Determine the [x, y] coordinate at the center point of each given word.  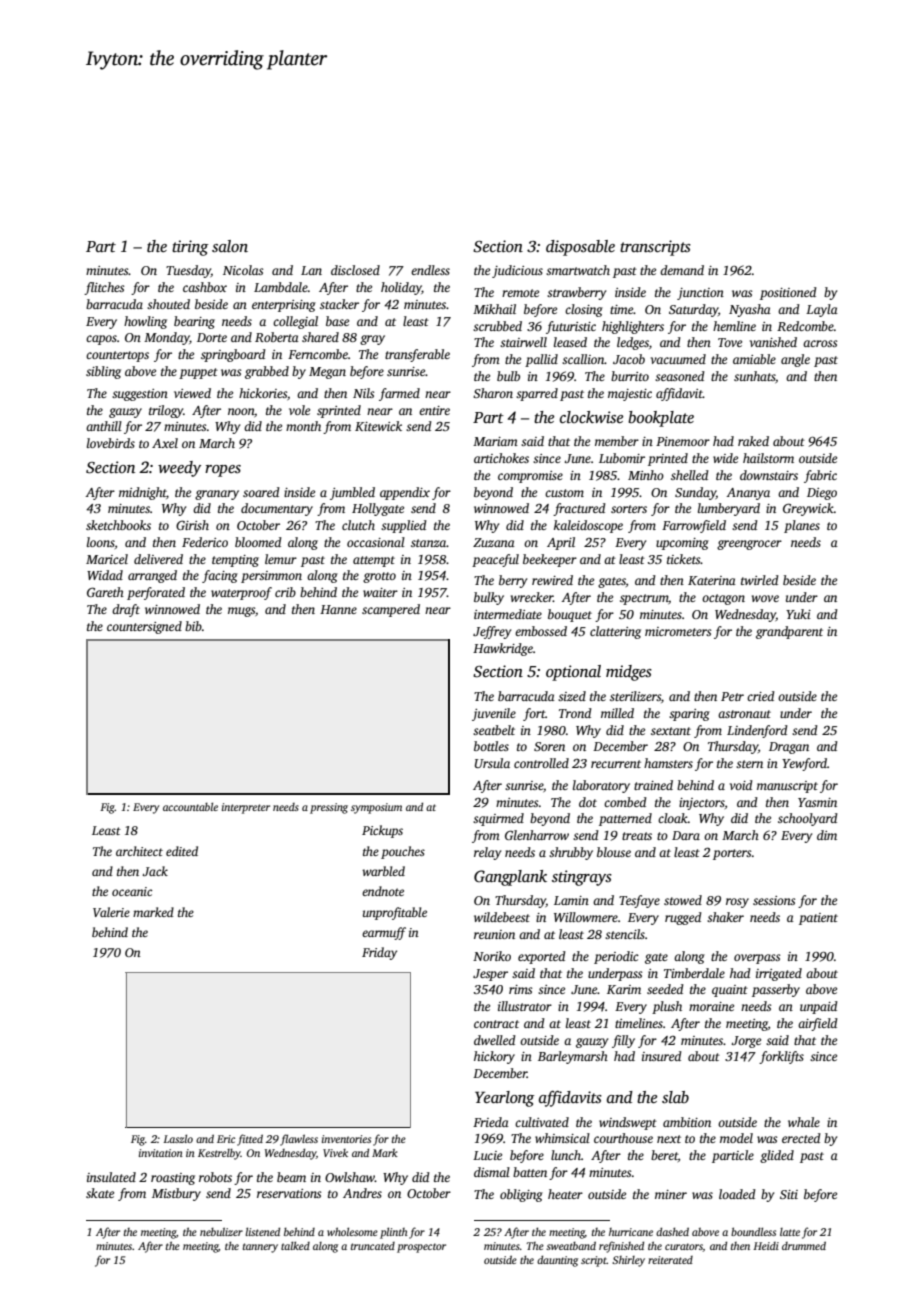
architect [139, 851]
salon [230, 246]
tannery [260, 1248]
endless [430, 270]
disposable [580, 248]
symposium [376, 808]
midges [629, 673]
